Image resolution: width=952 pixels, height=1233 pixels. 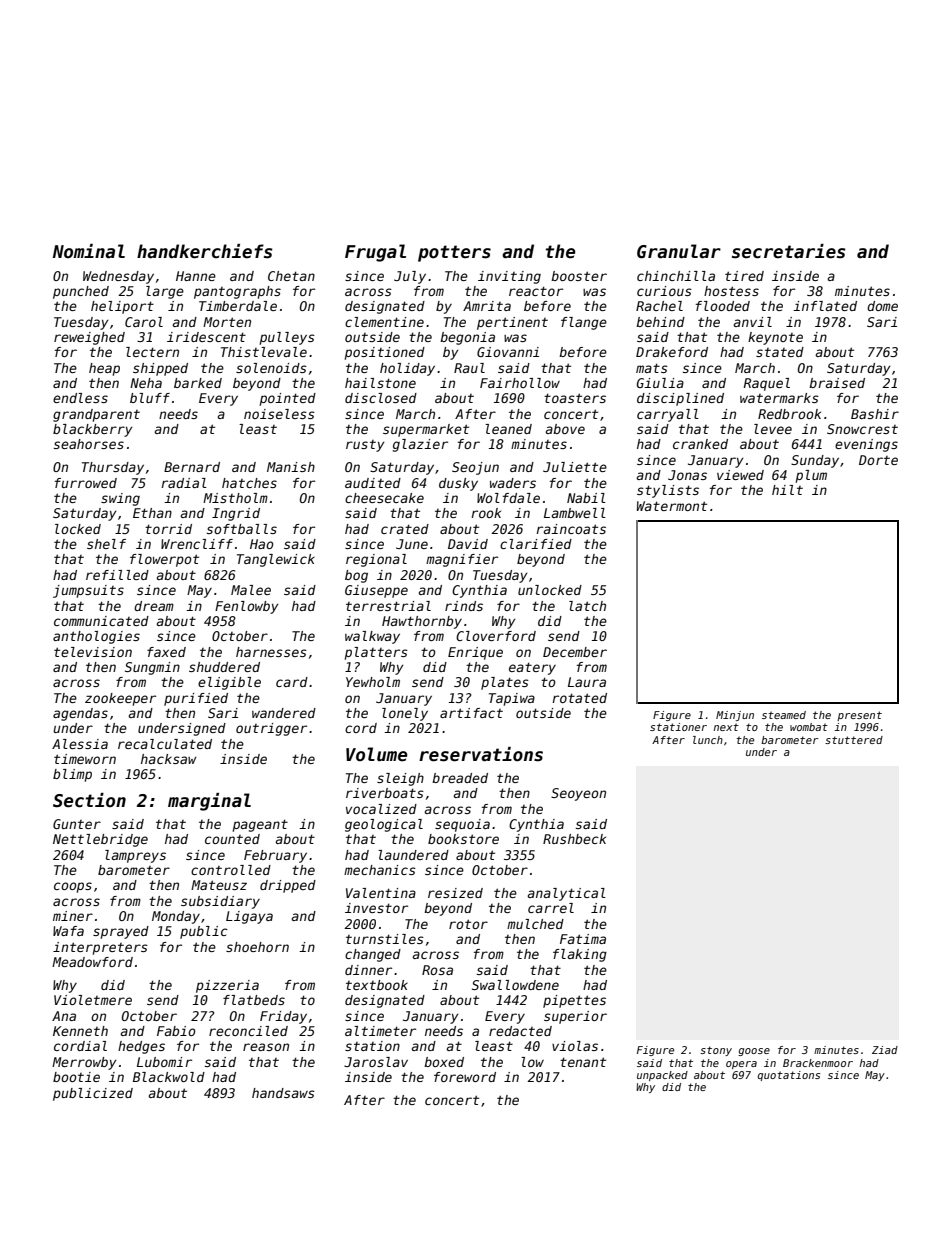 I want to click on stuttered, so click(x=854, y=740).
